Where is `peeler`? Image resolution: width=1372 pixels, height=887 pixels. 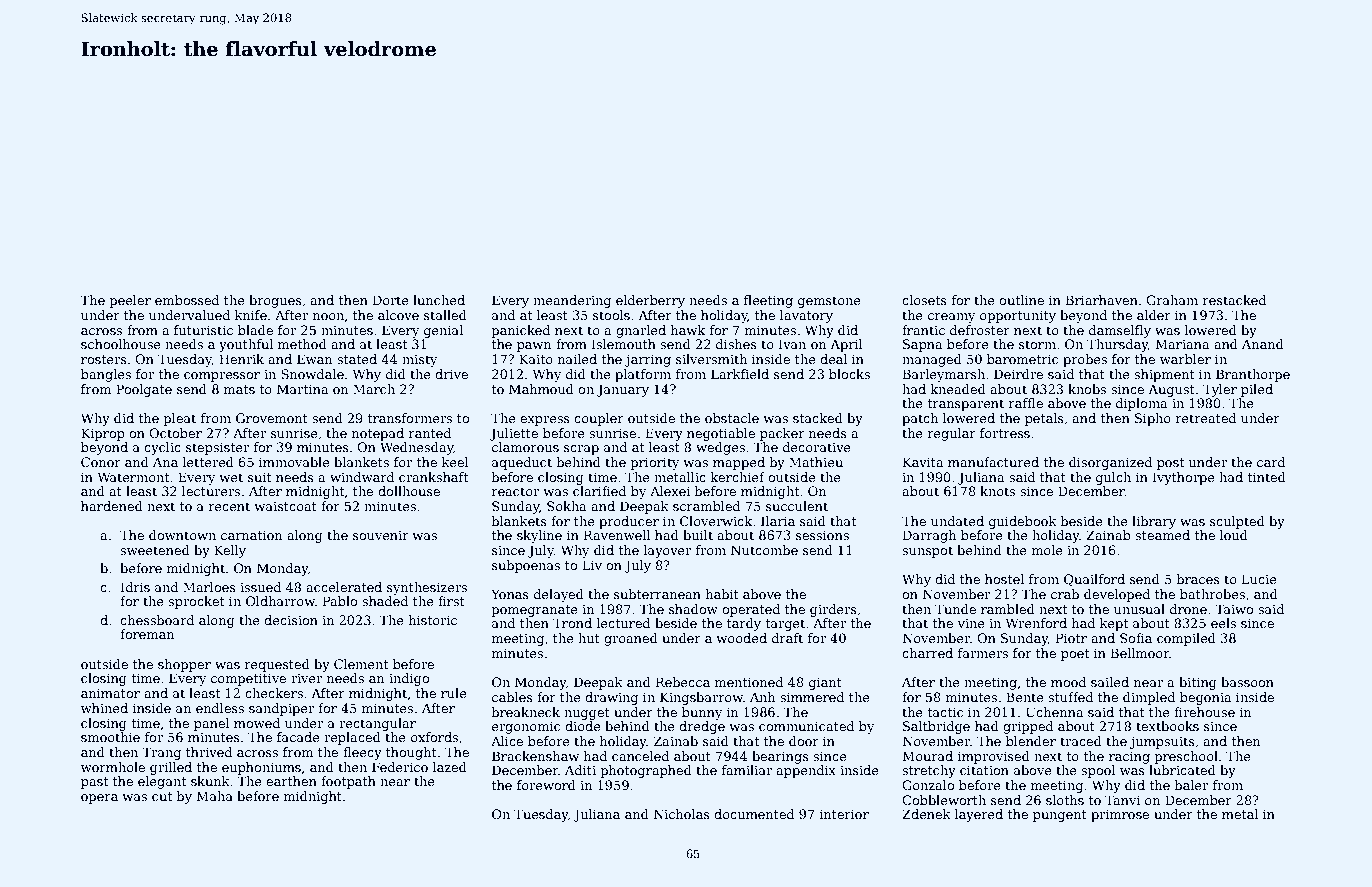 peeler is located at coordinates (130, 301).
